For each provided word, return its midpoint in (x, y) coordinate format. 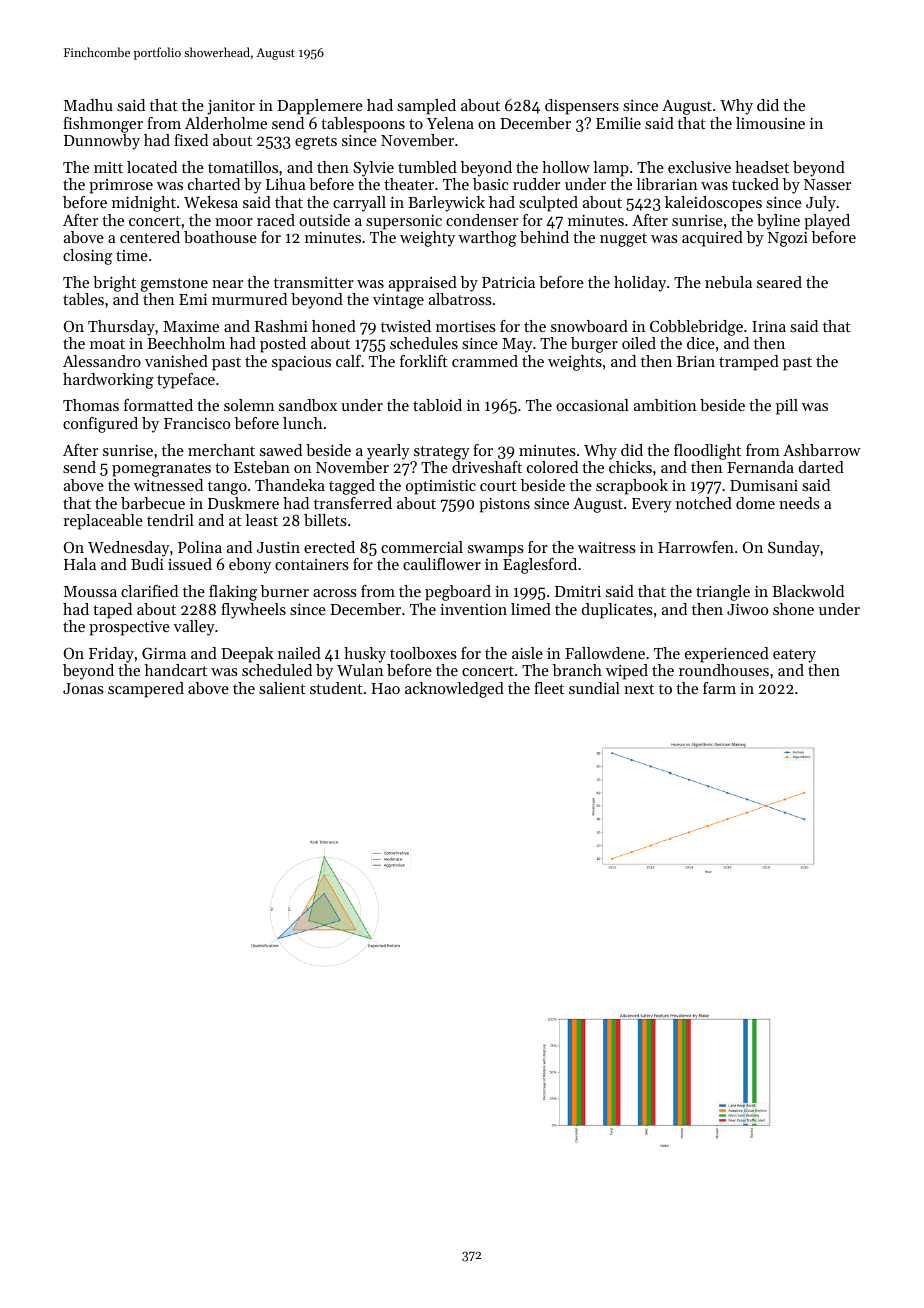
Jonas (83, 688)
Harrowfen (696, 547)
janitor (231, 107)
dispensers (582, 107)
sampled (426, 107)
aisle (527, 653)
